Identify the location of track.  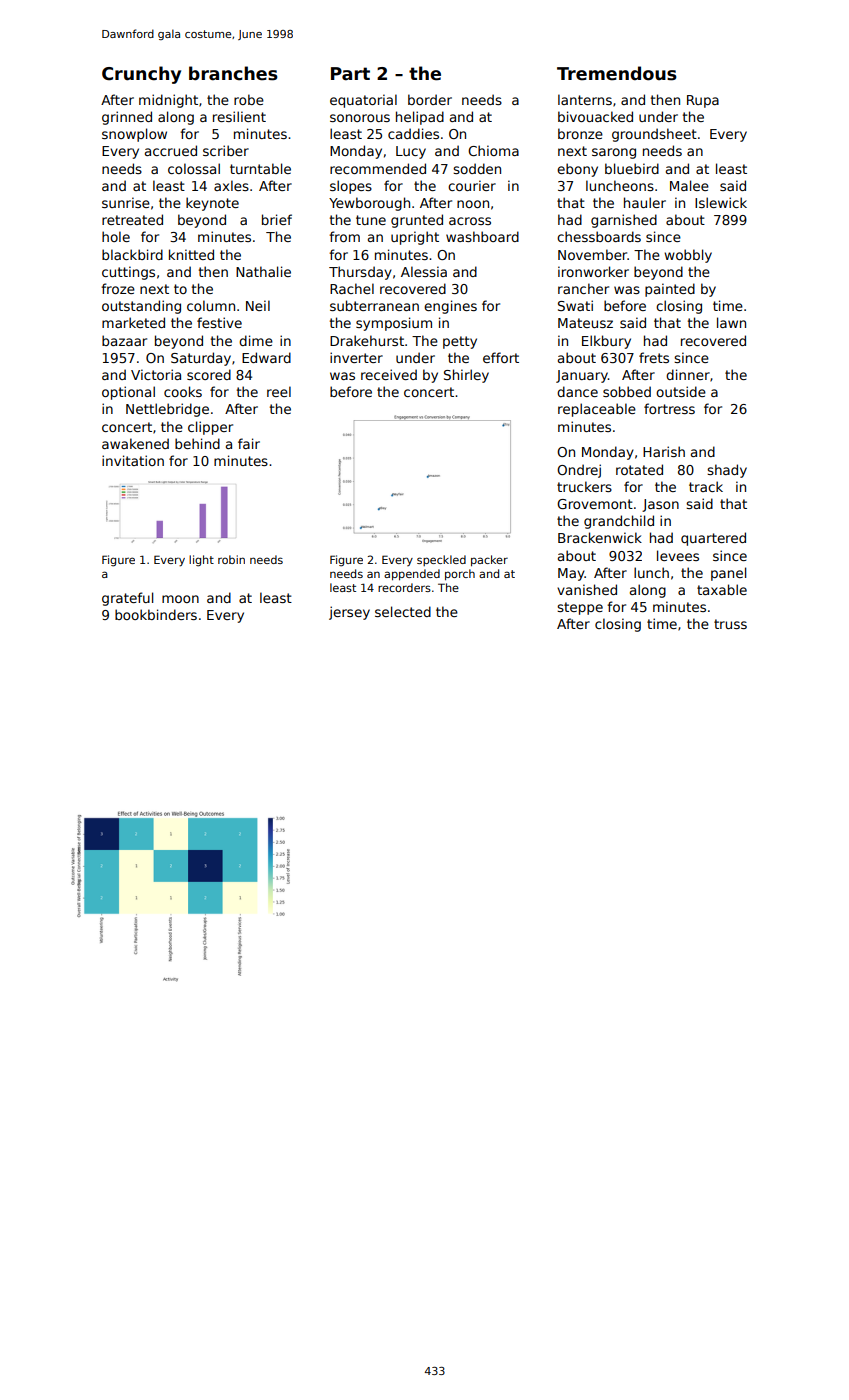
(706, 486).
